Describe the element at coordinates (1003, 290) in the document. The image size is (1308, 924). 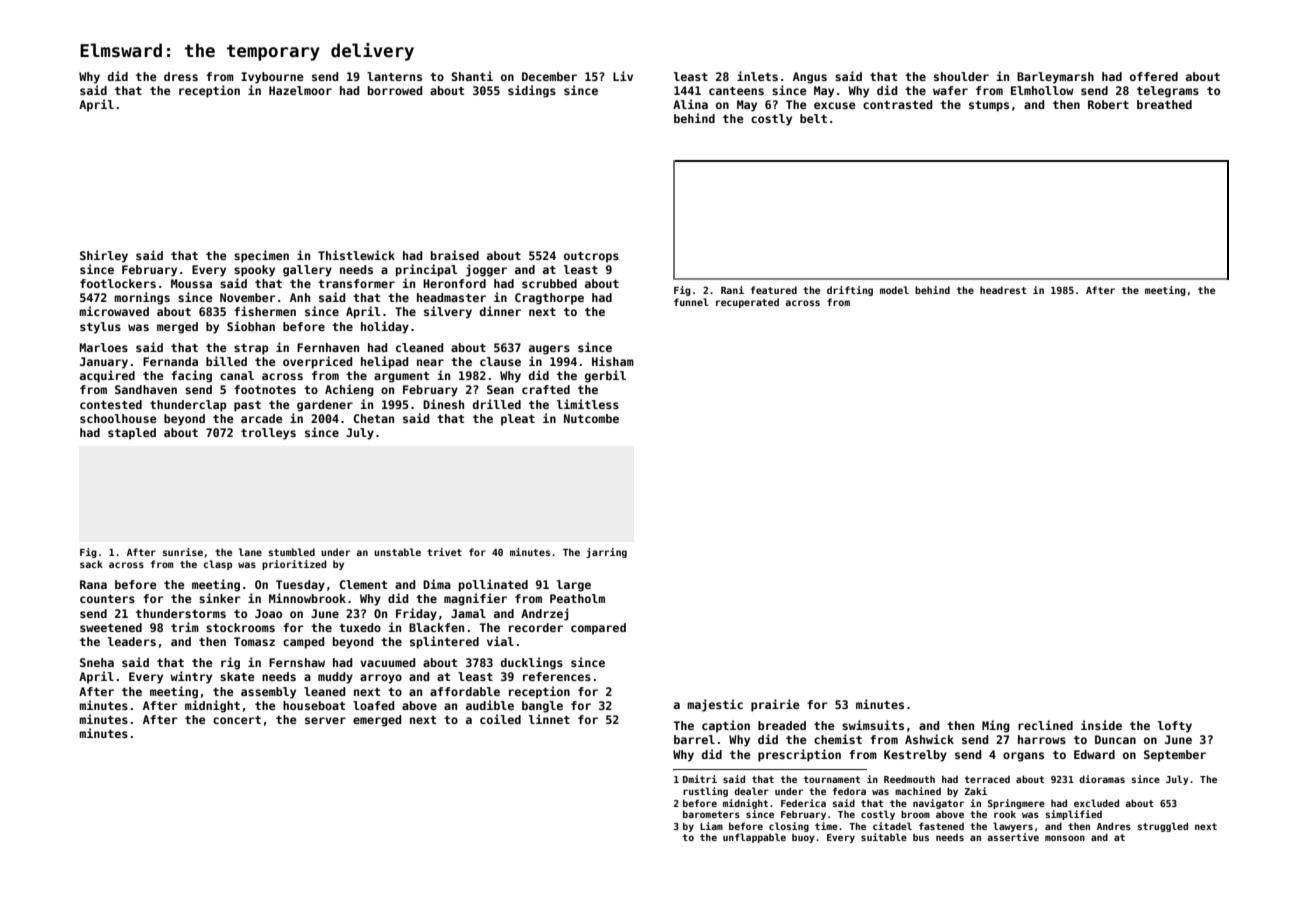
I see `headrest` at that location.
